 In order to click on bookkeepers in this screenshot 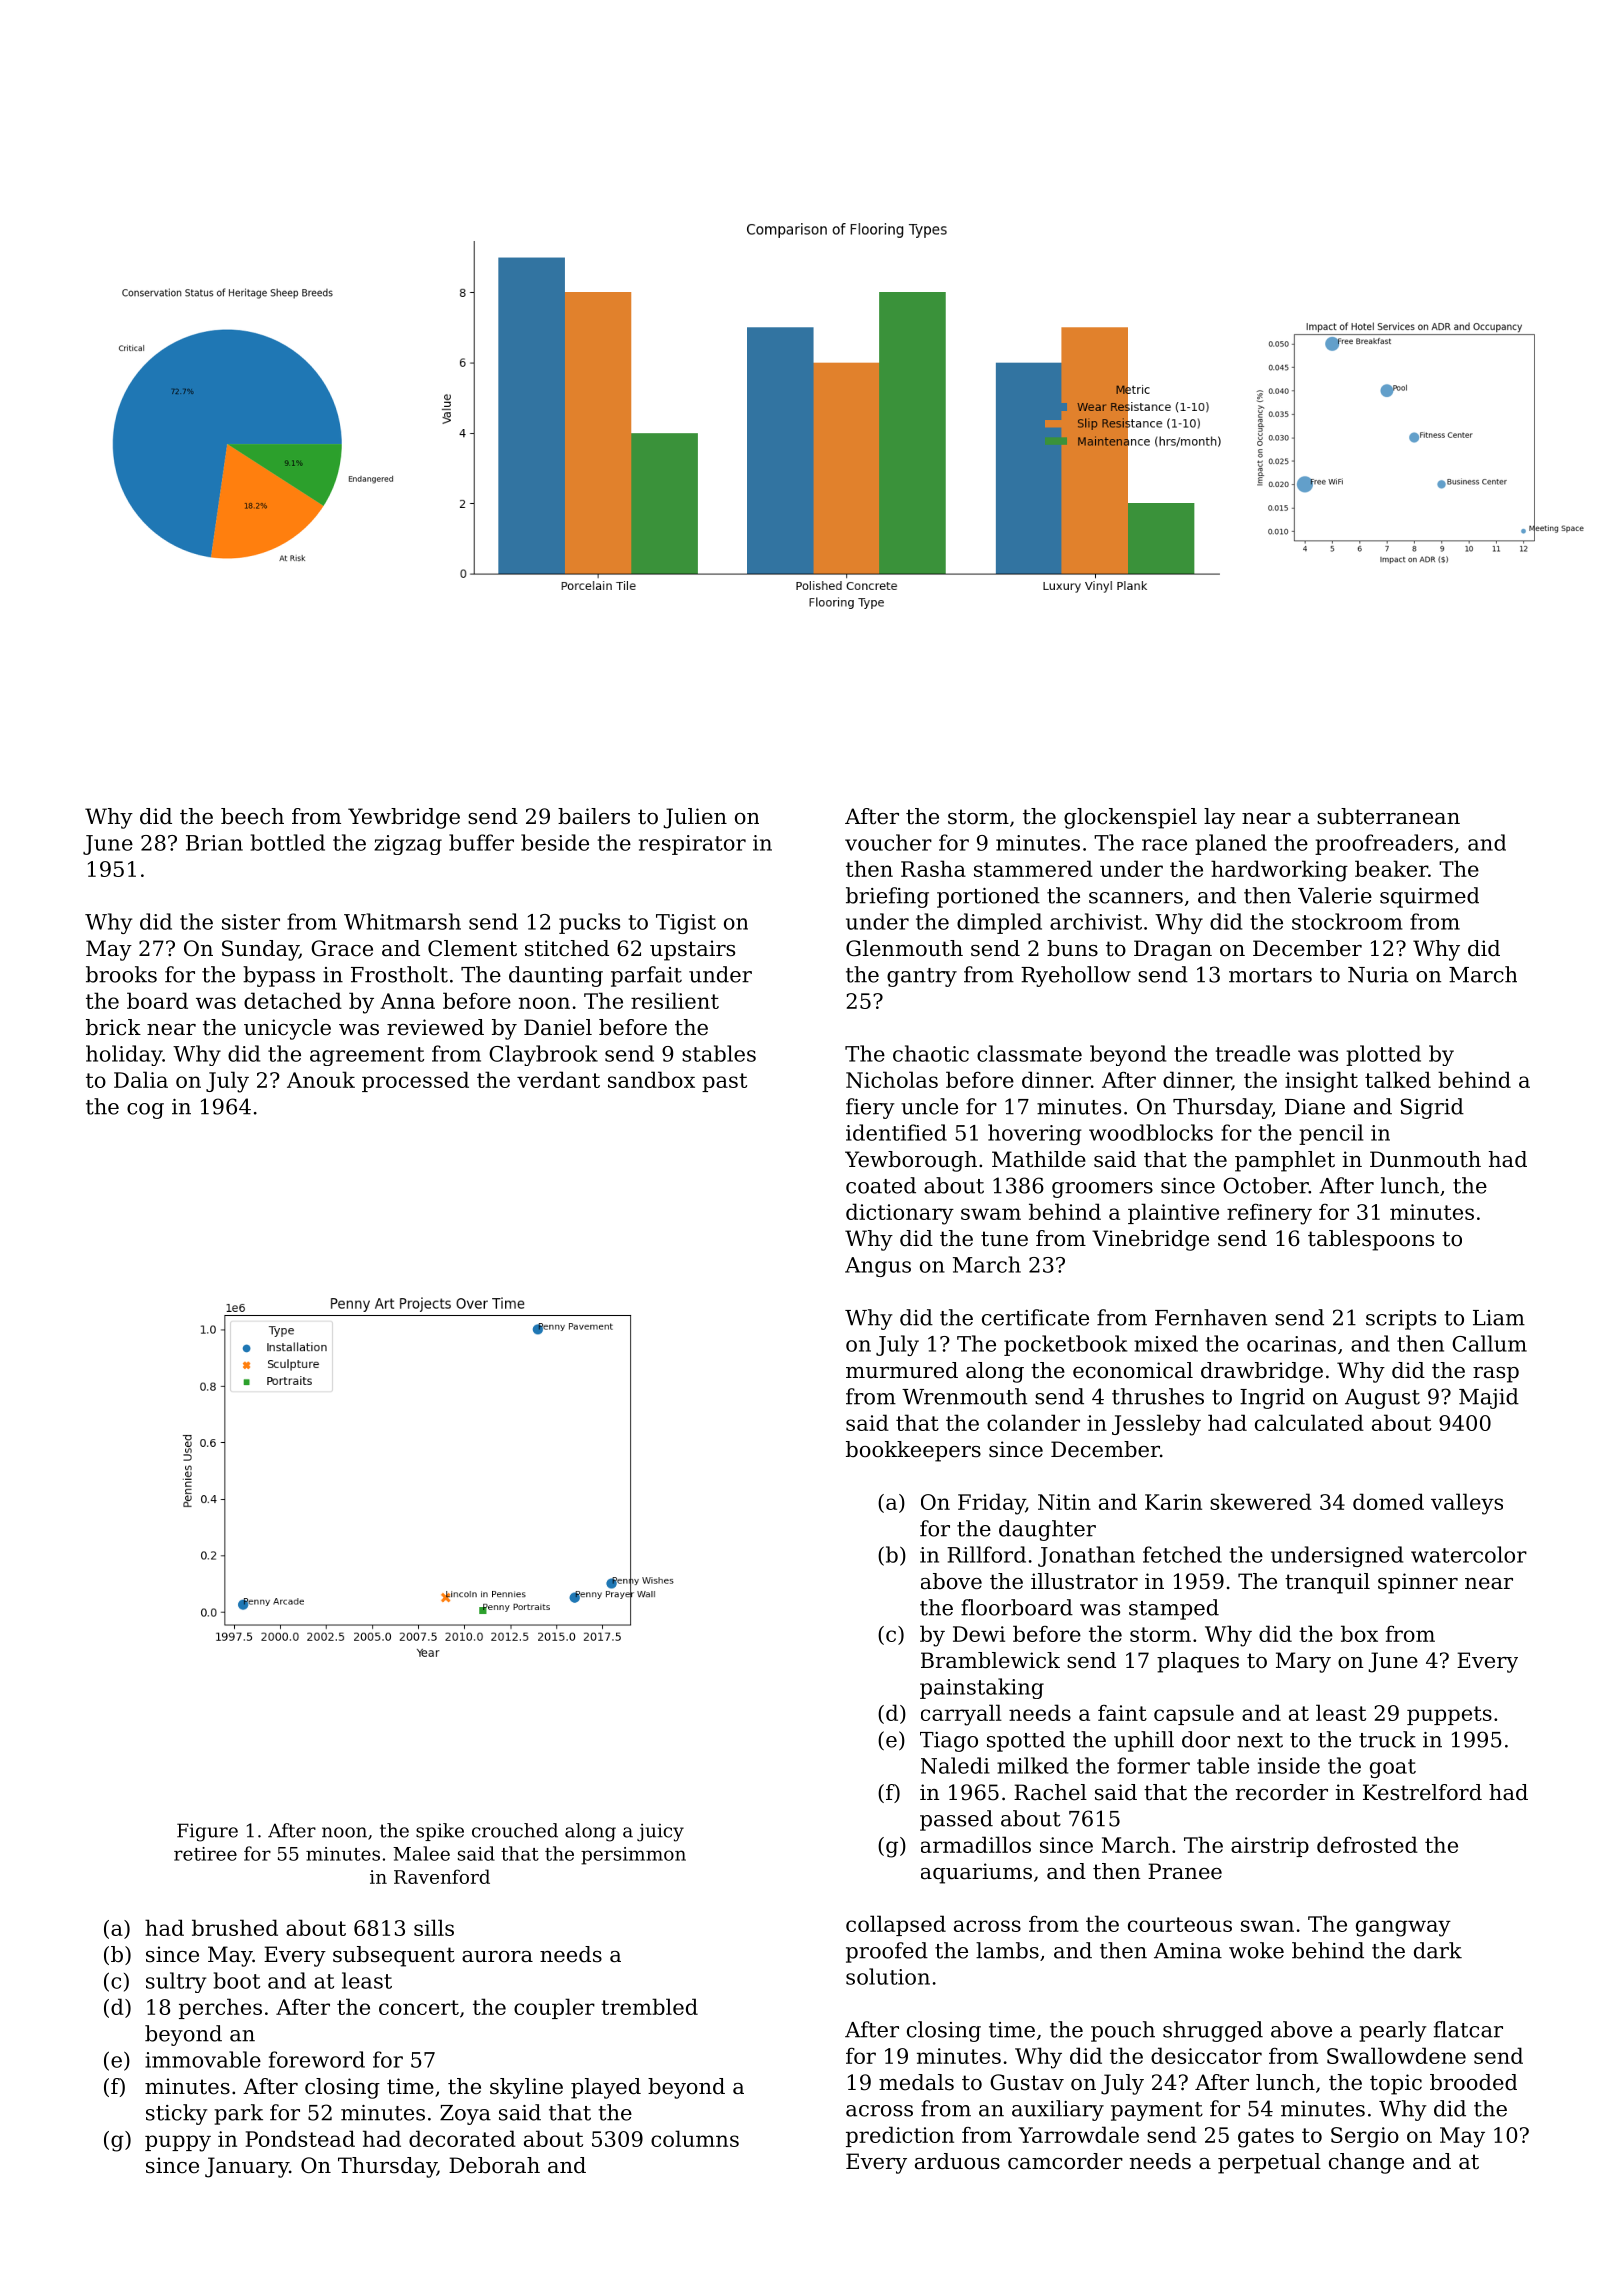, I will do `click(913, 1451)`.
